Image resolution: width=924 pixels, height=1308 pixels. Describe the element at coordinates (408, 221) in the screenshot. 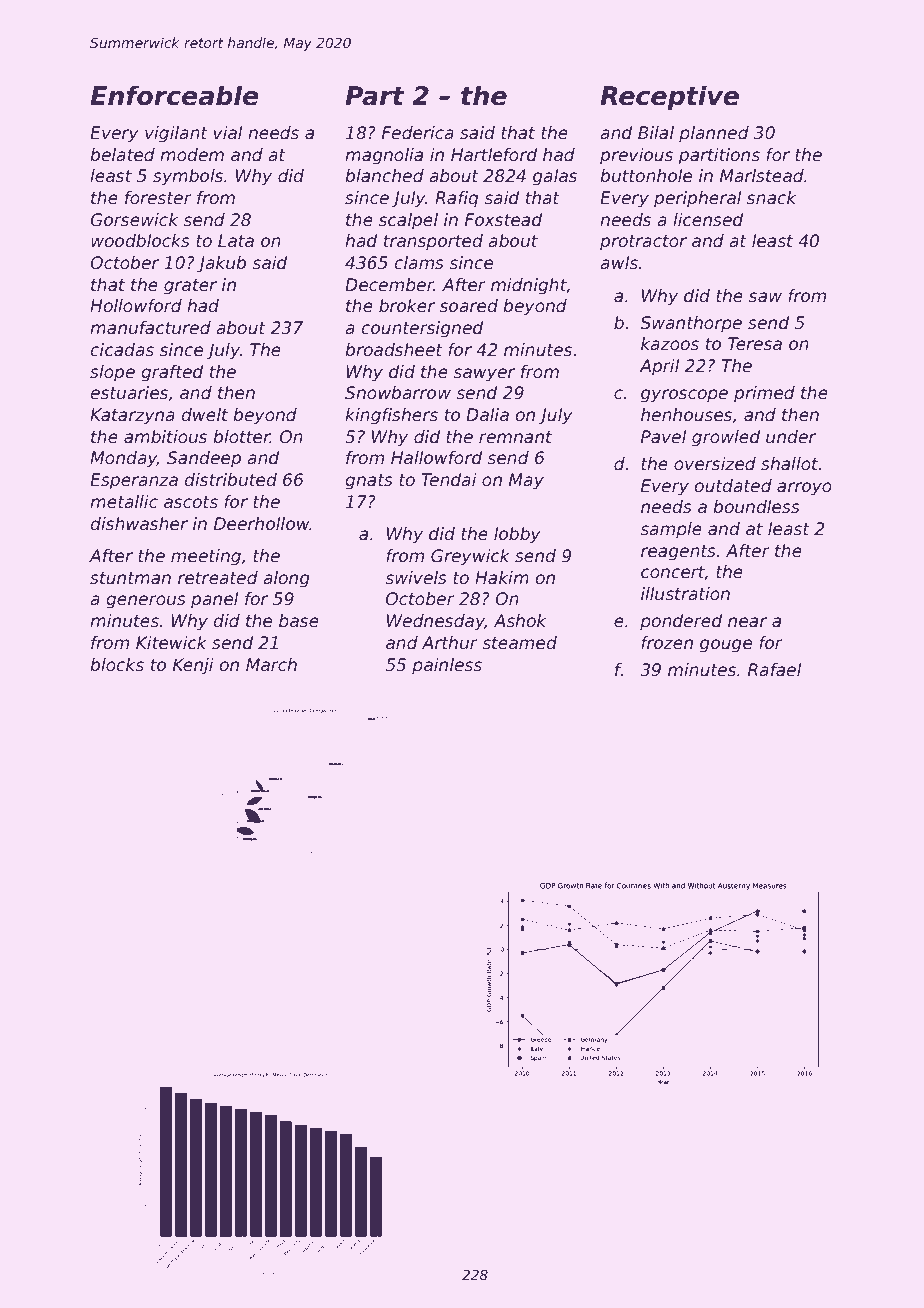

I see `scalpel` at that location.
